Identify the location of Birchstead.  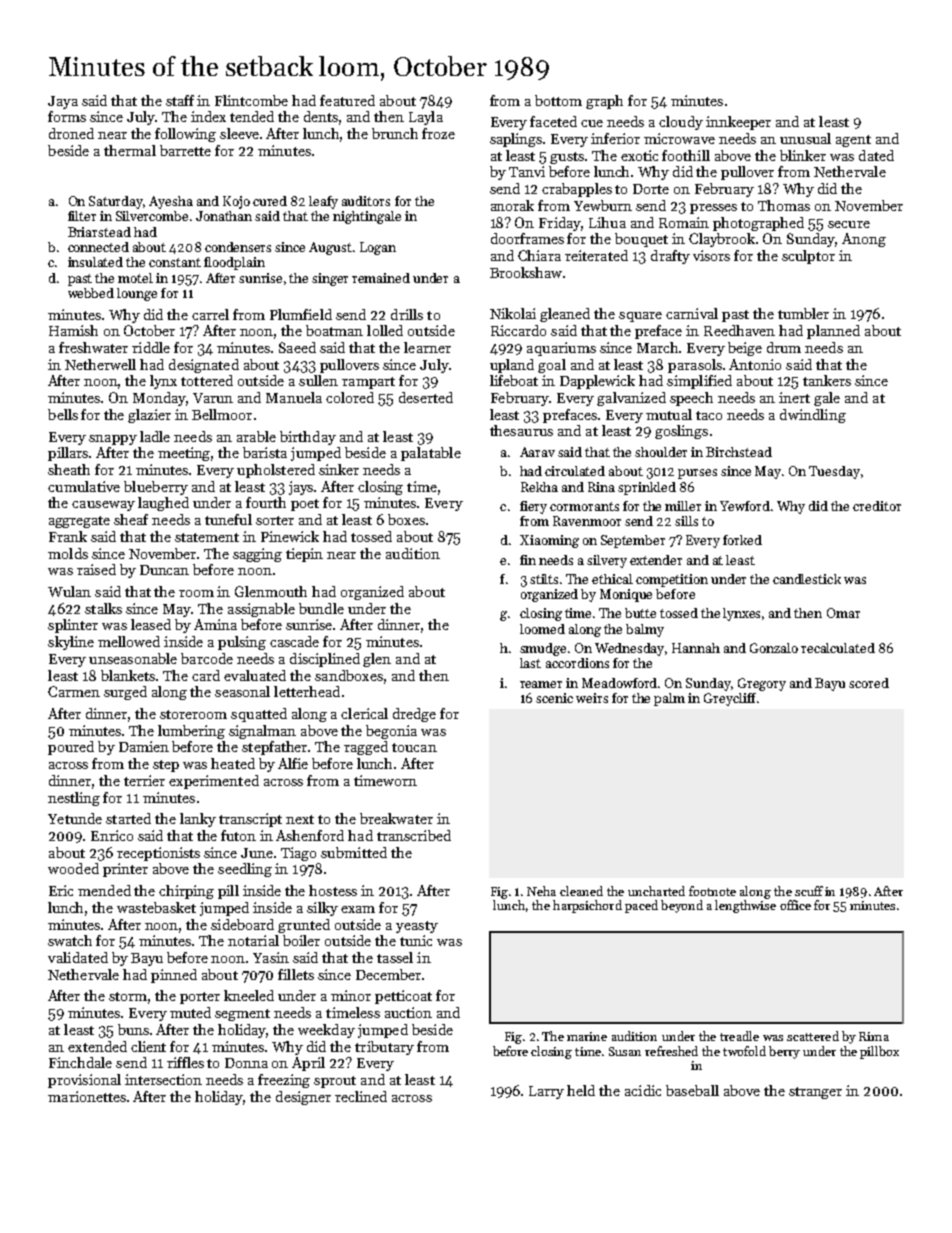
(739, 452).
